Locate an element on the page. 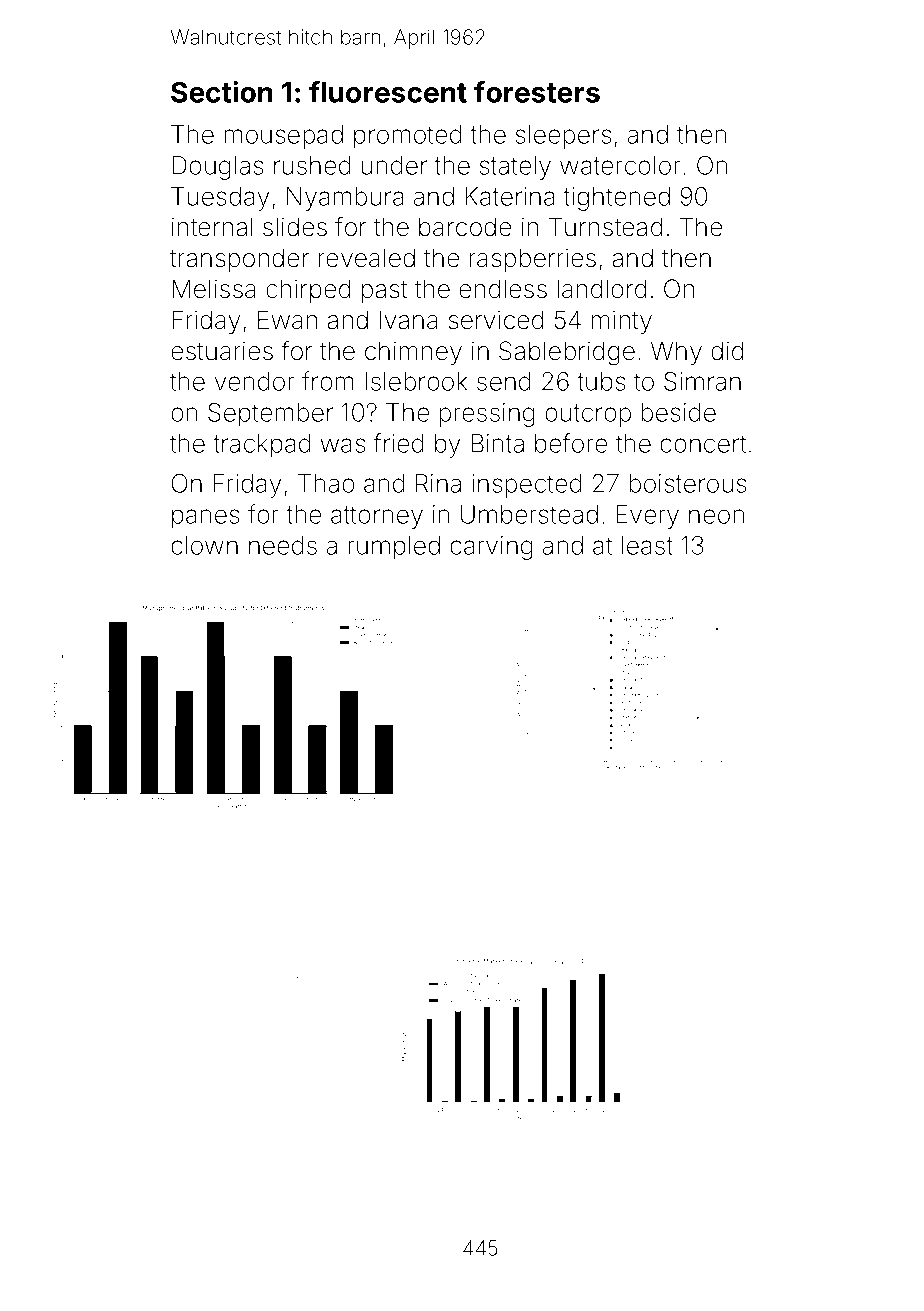 The height and width of the document is (1311, 924). sleepers is located at coordinates (563, 137).
